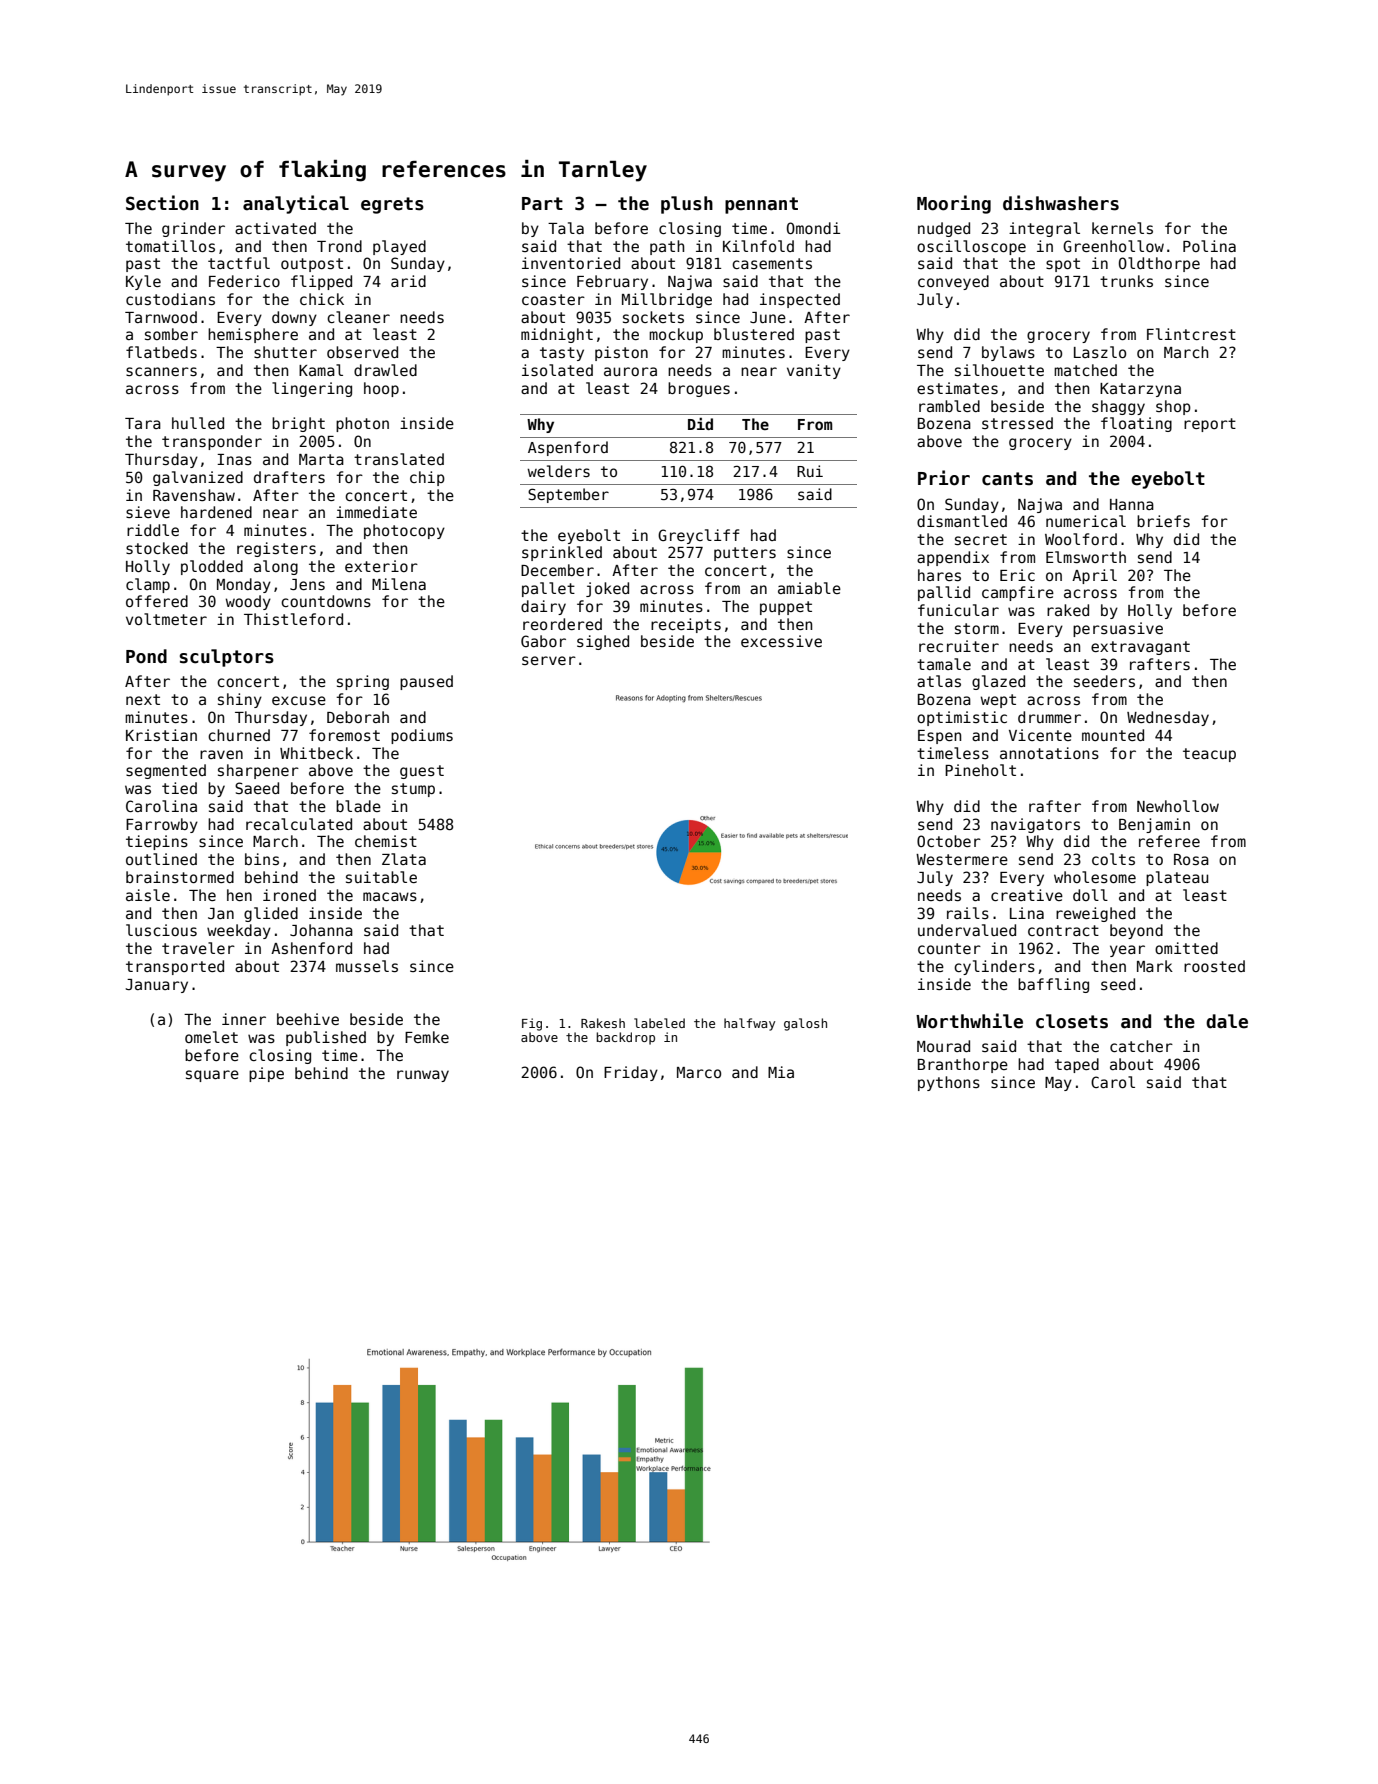 The image size is (1378, 1784). I want to click on Oldthorpe, so click(1159, 264).
